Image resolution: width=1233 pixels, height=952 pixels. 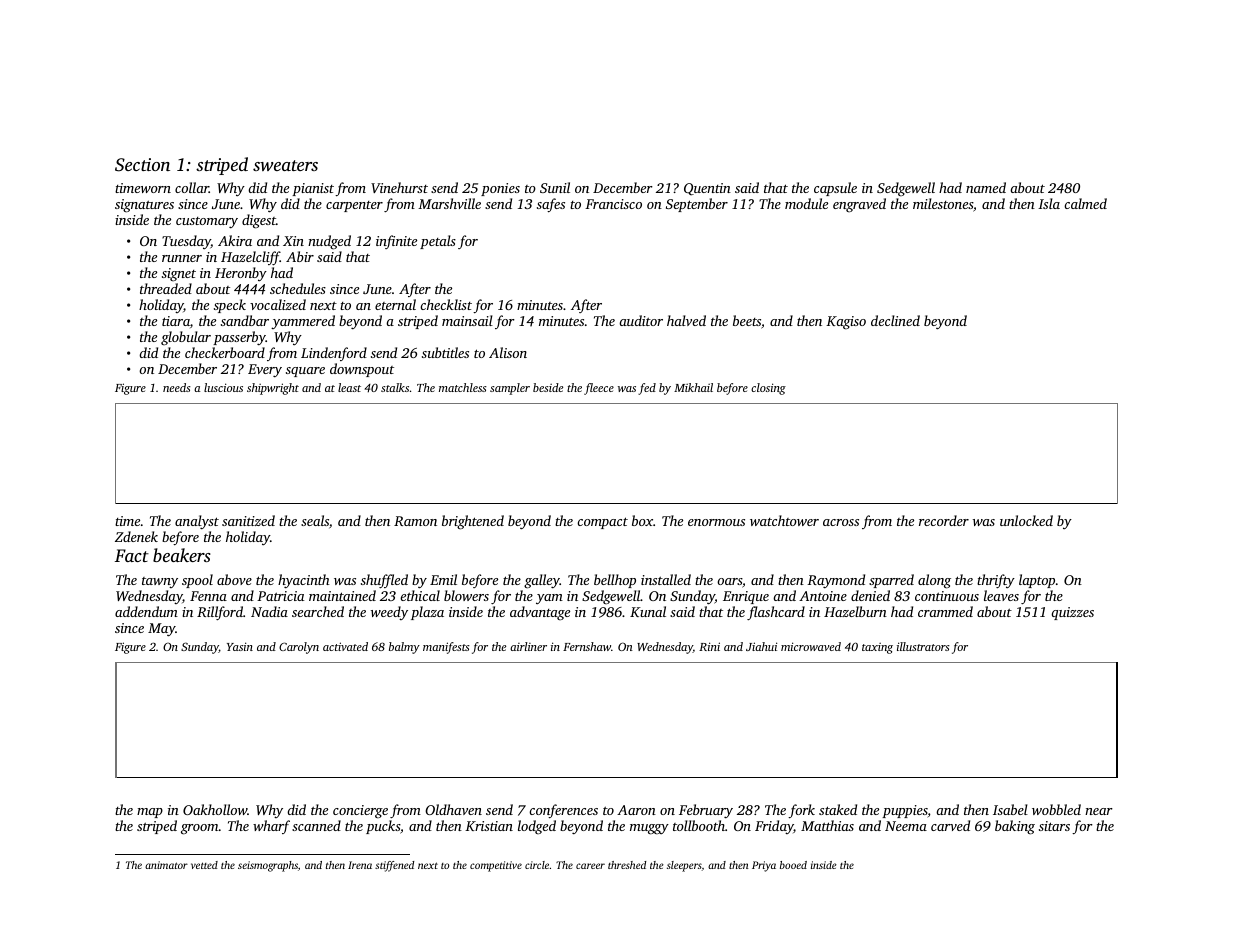 I want to click on Akira, so click(x=235, y=240).
